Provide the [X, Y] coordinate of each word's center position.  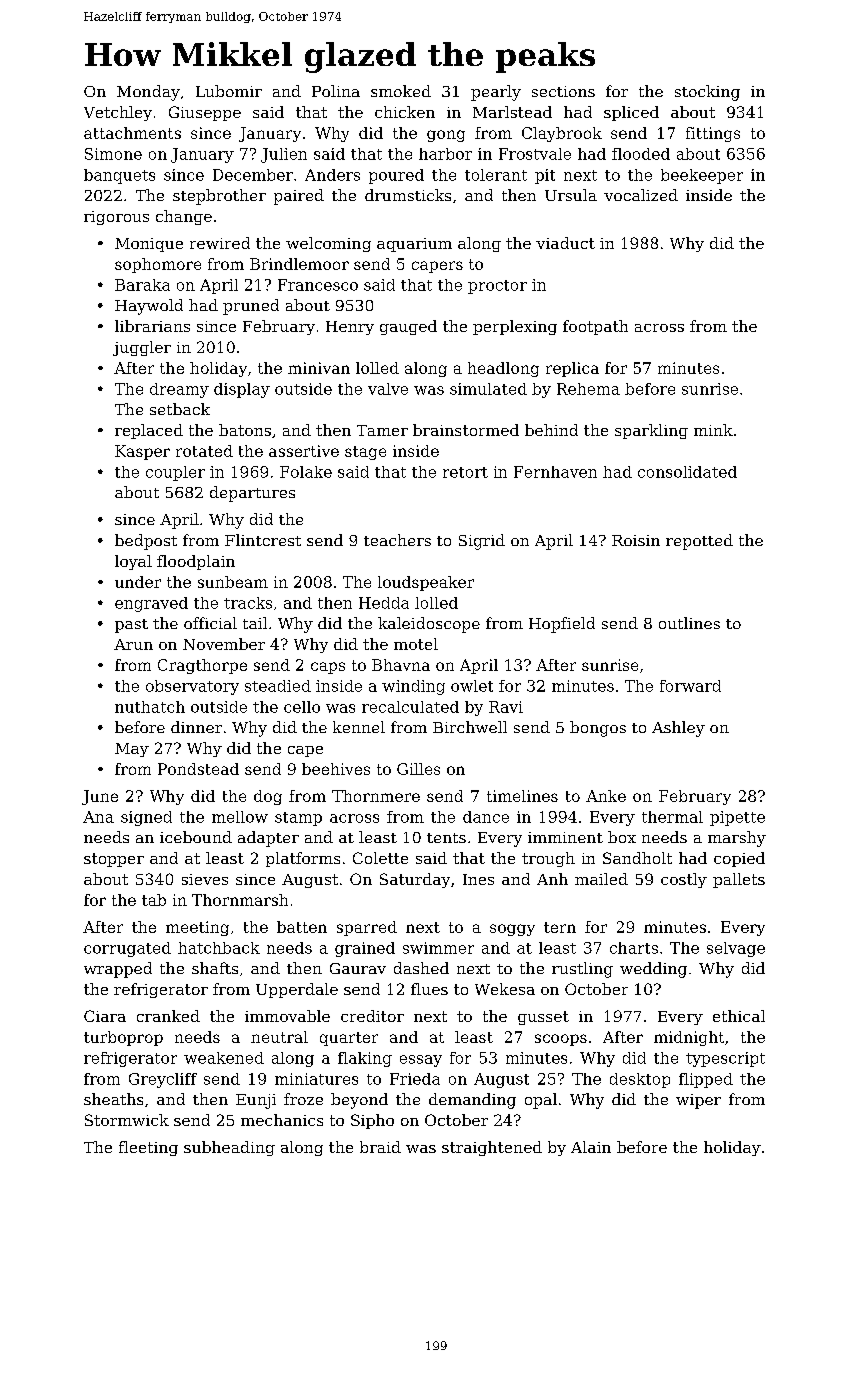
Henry [350, 328]
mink [713, 430]
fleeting [148, 1148]
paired [299, 197]
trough [548, 859]
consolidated [687, 472]
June [100, 797]
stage [365, 453]
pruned [251, 307]
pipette [737, 818]
